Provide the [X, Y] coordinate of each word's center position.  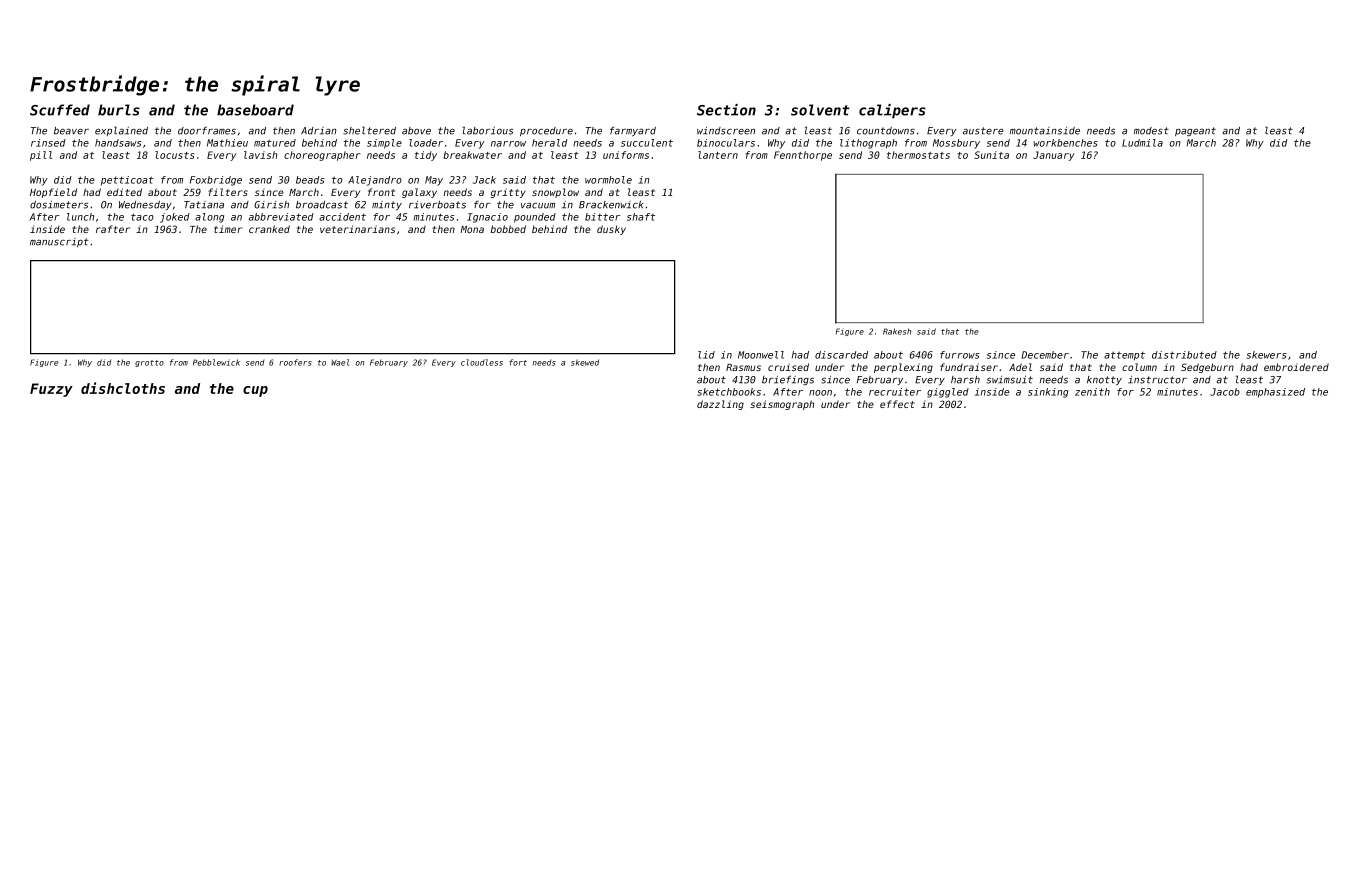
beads [310, 180]
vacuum [538, 206]
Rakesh [897, 331]
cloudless [482, 362]
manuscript [59, 242]
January [1054, 156]
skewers [1267, 355]
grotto [149, 363]
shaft [641, 217]
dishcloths [123, 388]
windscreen [726, 131]
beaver [71, 131]
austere [983, 131]
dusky [611, 230]
